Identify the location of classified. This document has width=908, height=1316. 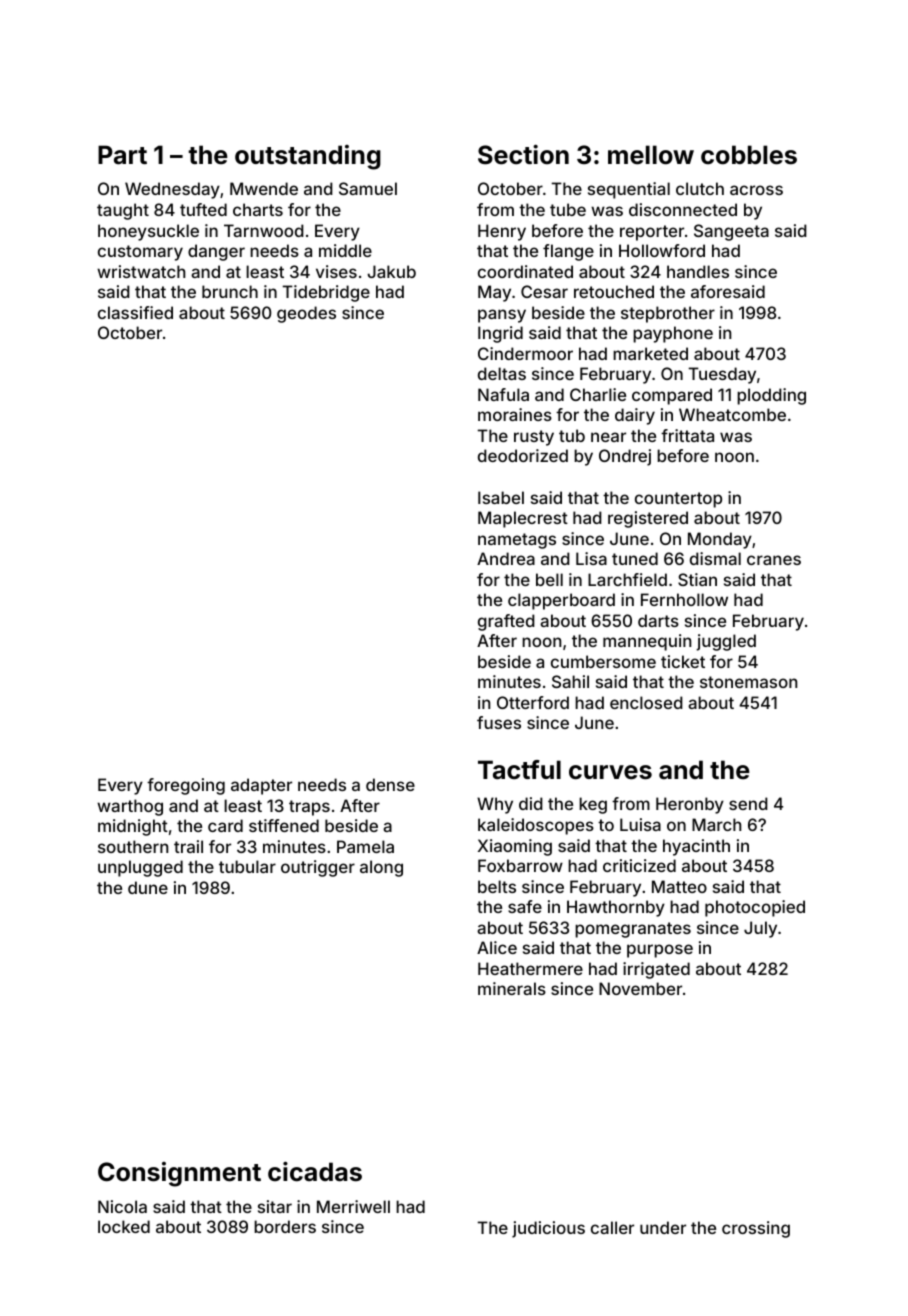
(135, 312).
